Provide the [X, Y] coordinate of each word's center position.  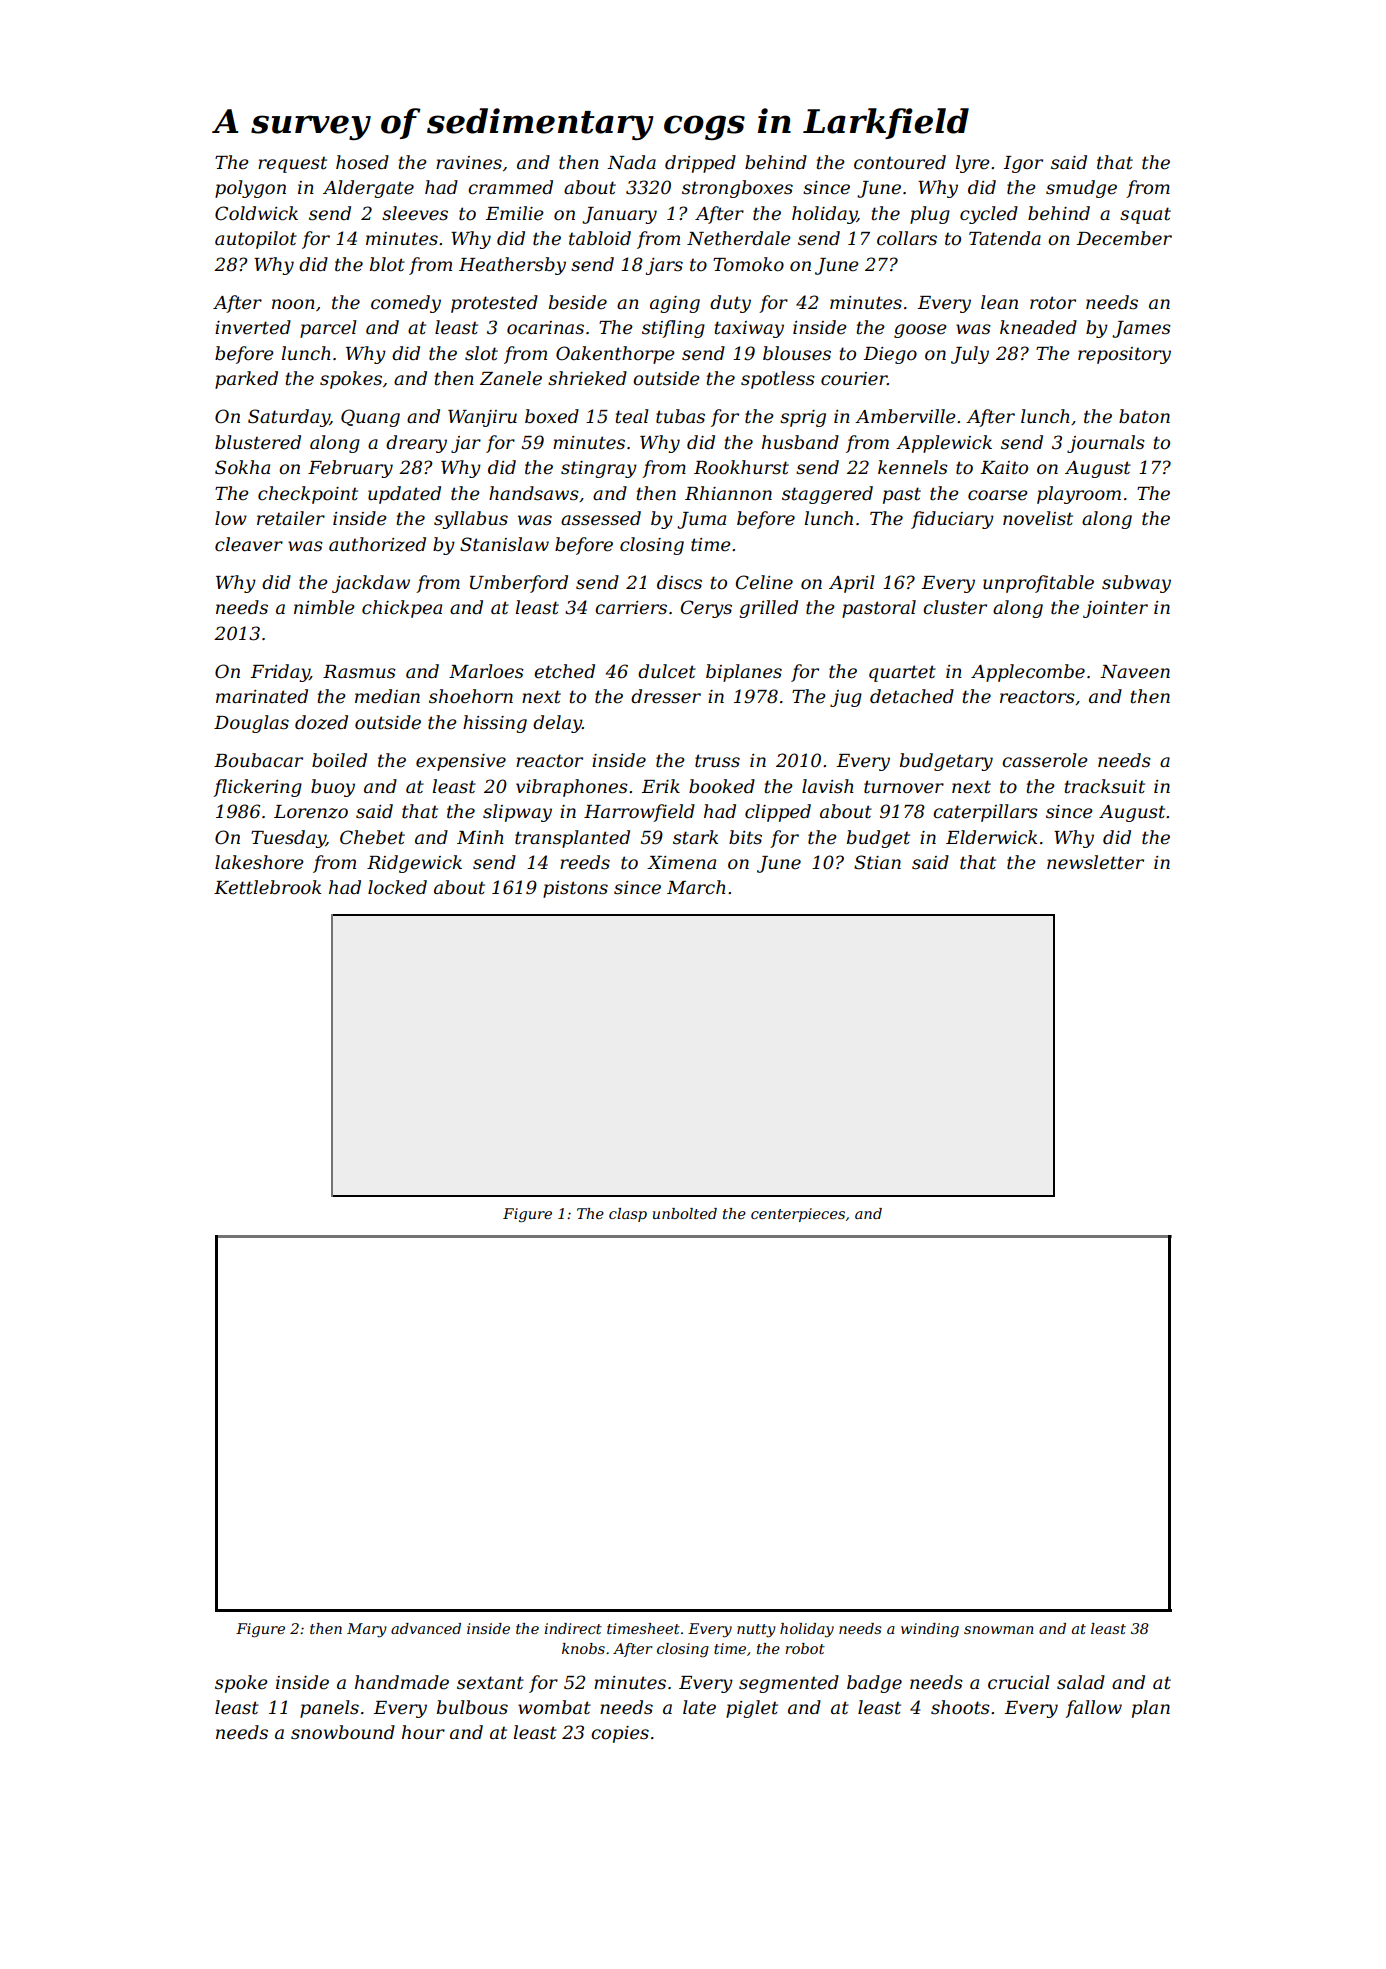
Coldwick [256, 213]
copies [620, 1734]
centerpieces [798, 1215]
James [1141, 329]
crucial [1019, 1682]
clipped [778, 813]
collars [907, 238]
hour [423, 1732]
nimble [324, 607]
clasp [628, 1215]
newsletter [1095, 862]
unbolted [685, 1213]
